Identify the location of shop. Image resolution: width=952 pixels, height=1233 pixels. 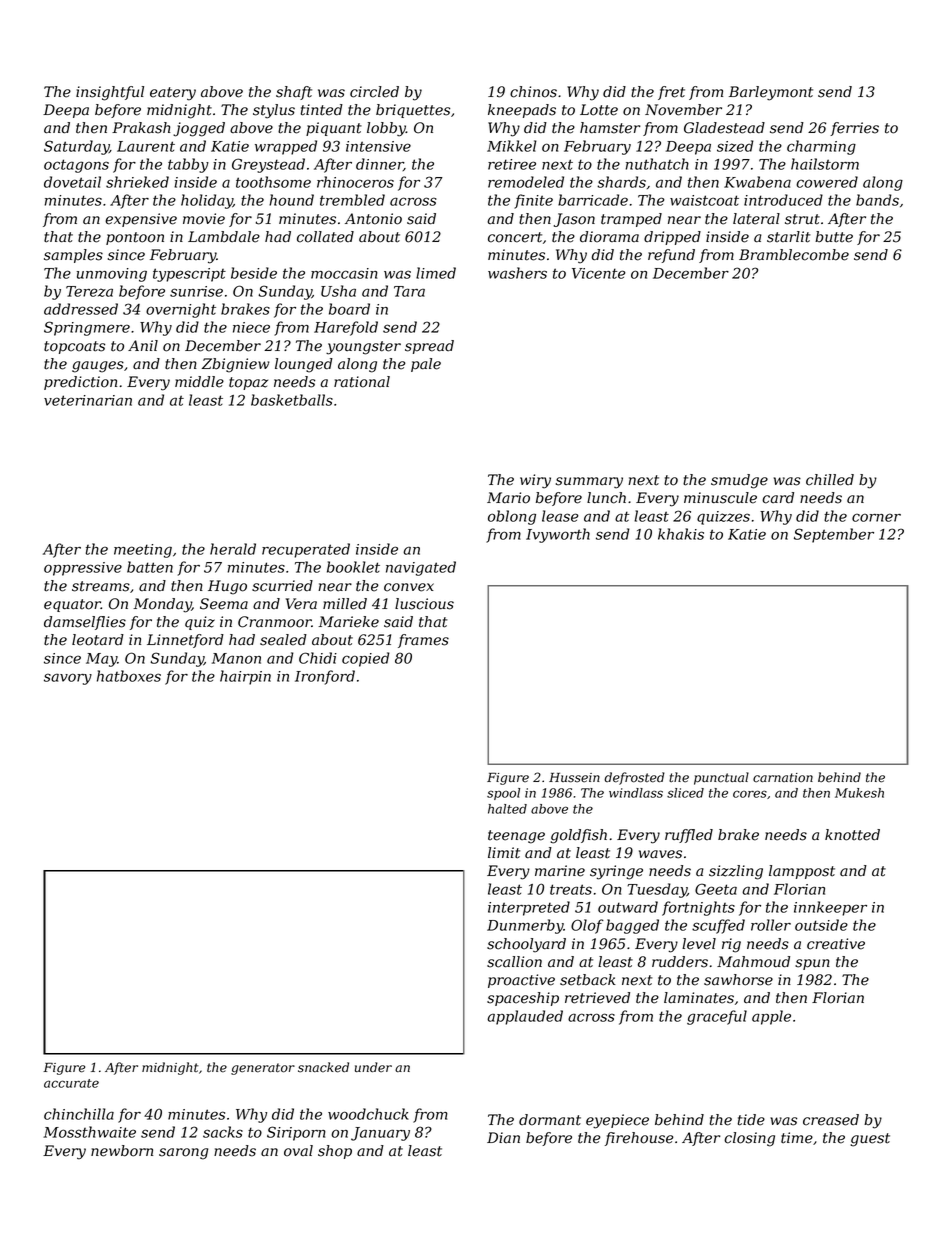
(335, 1152).
